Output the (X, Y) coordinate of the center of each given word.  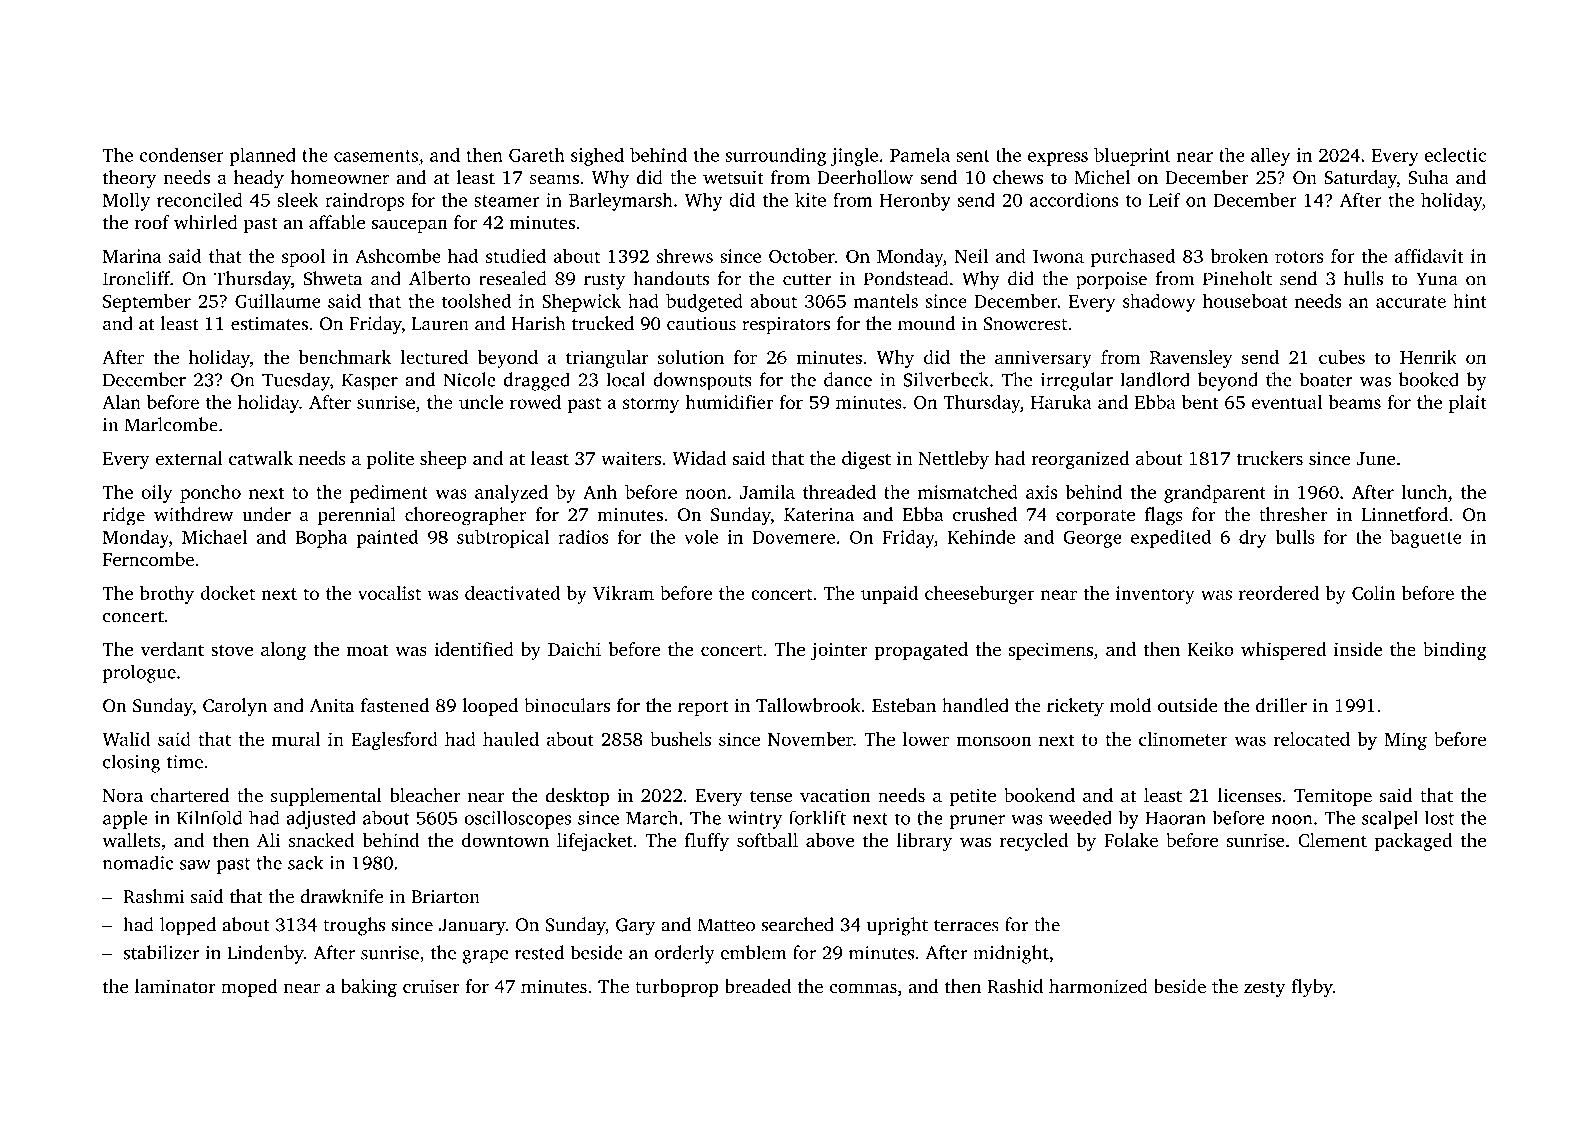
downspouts (702, 381)
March (652, 817)
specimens (1051, 651)
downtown (505, 840)
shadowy (1159, 303)
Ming (1406, 741)
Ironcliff (136, 278)
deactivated (513, 593)
